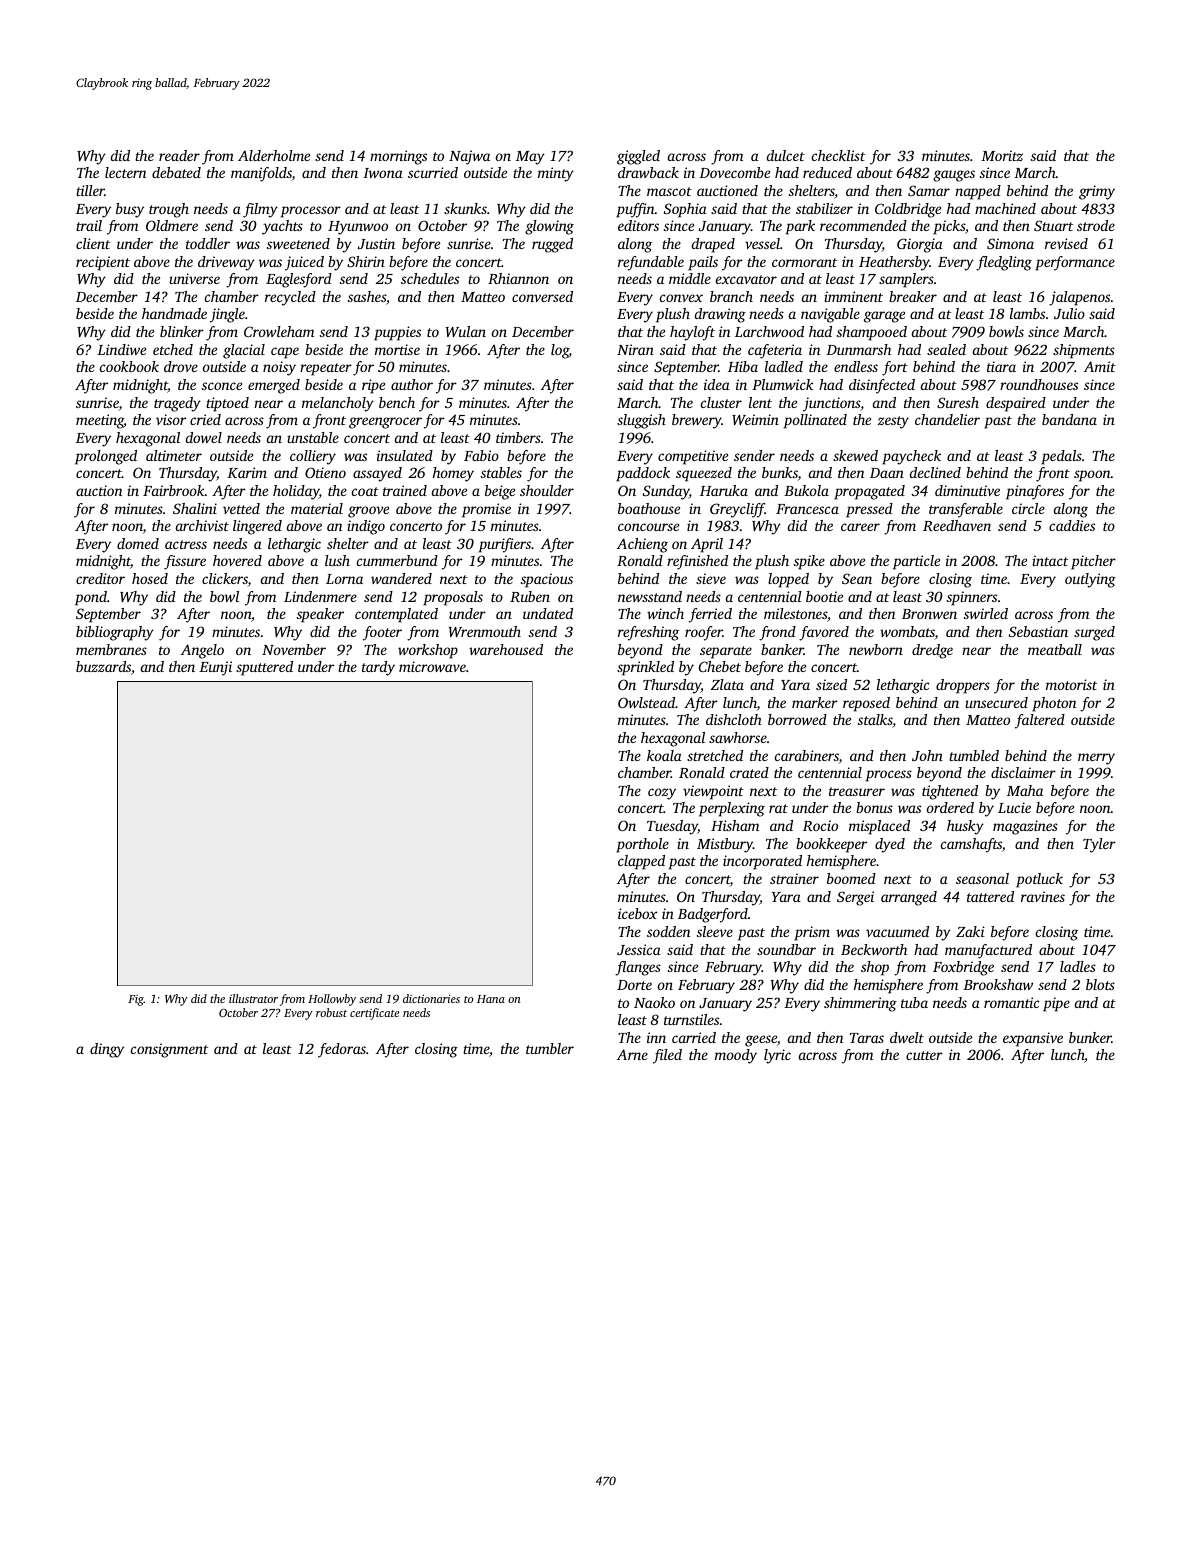 This document has width=1191, height=1541. I want to click on giggled, so click(638, 157).
